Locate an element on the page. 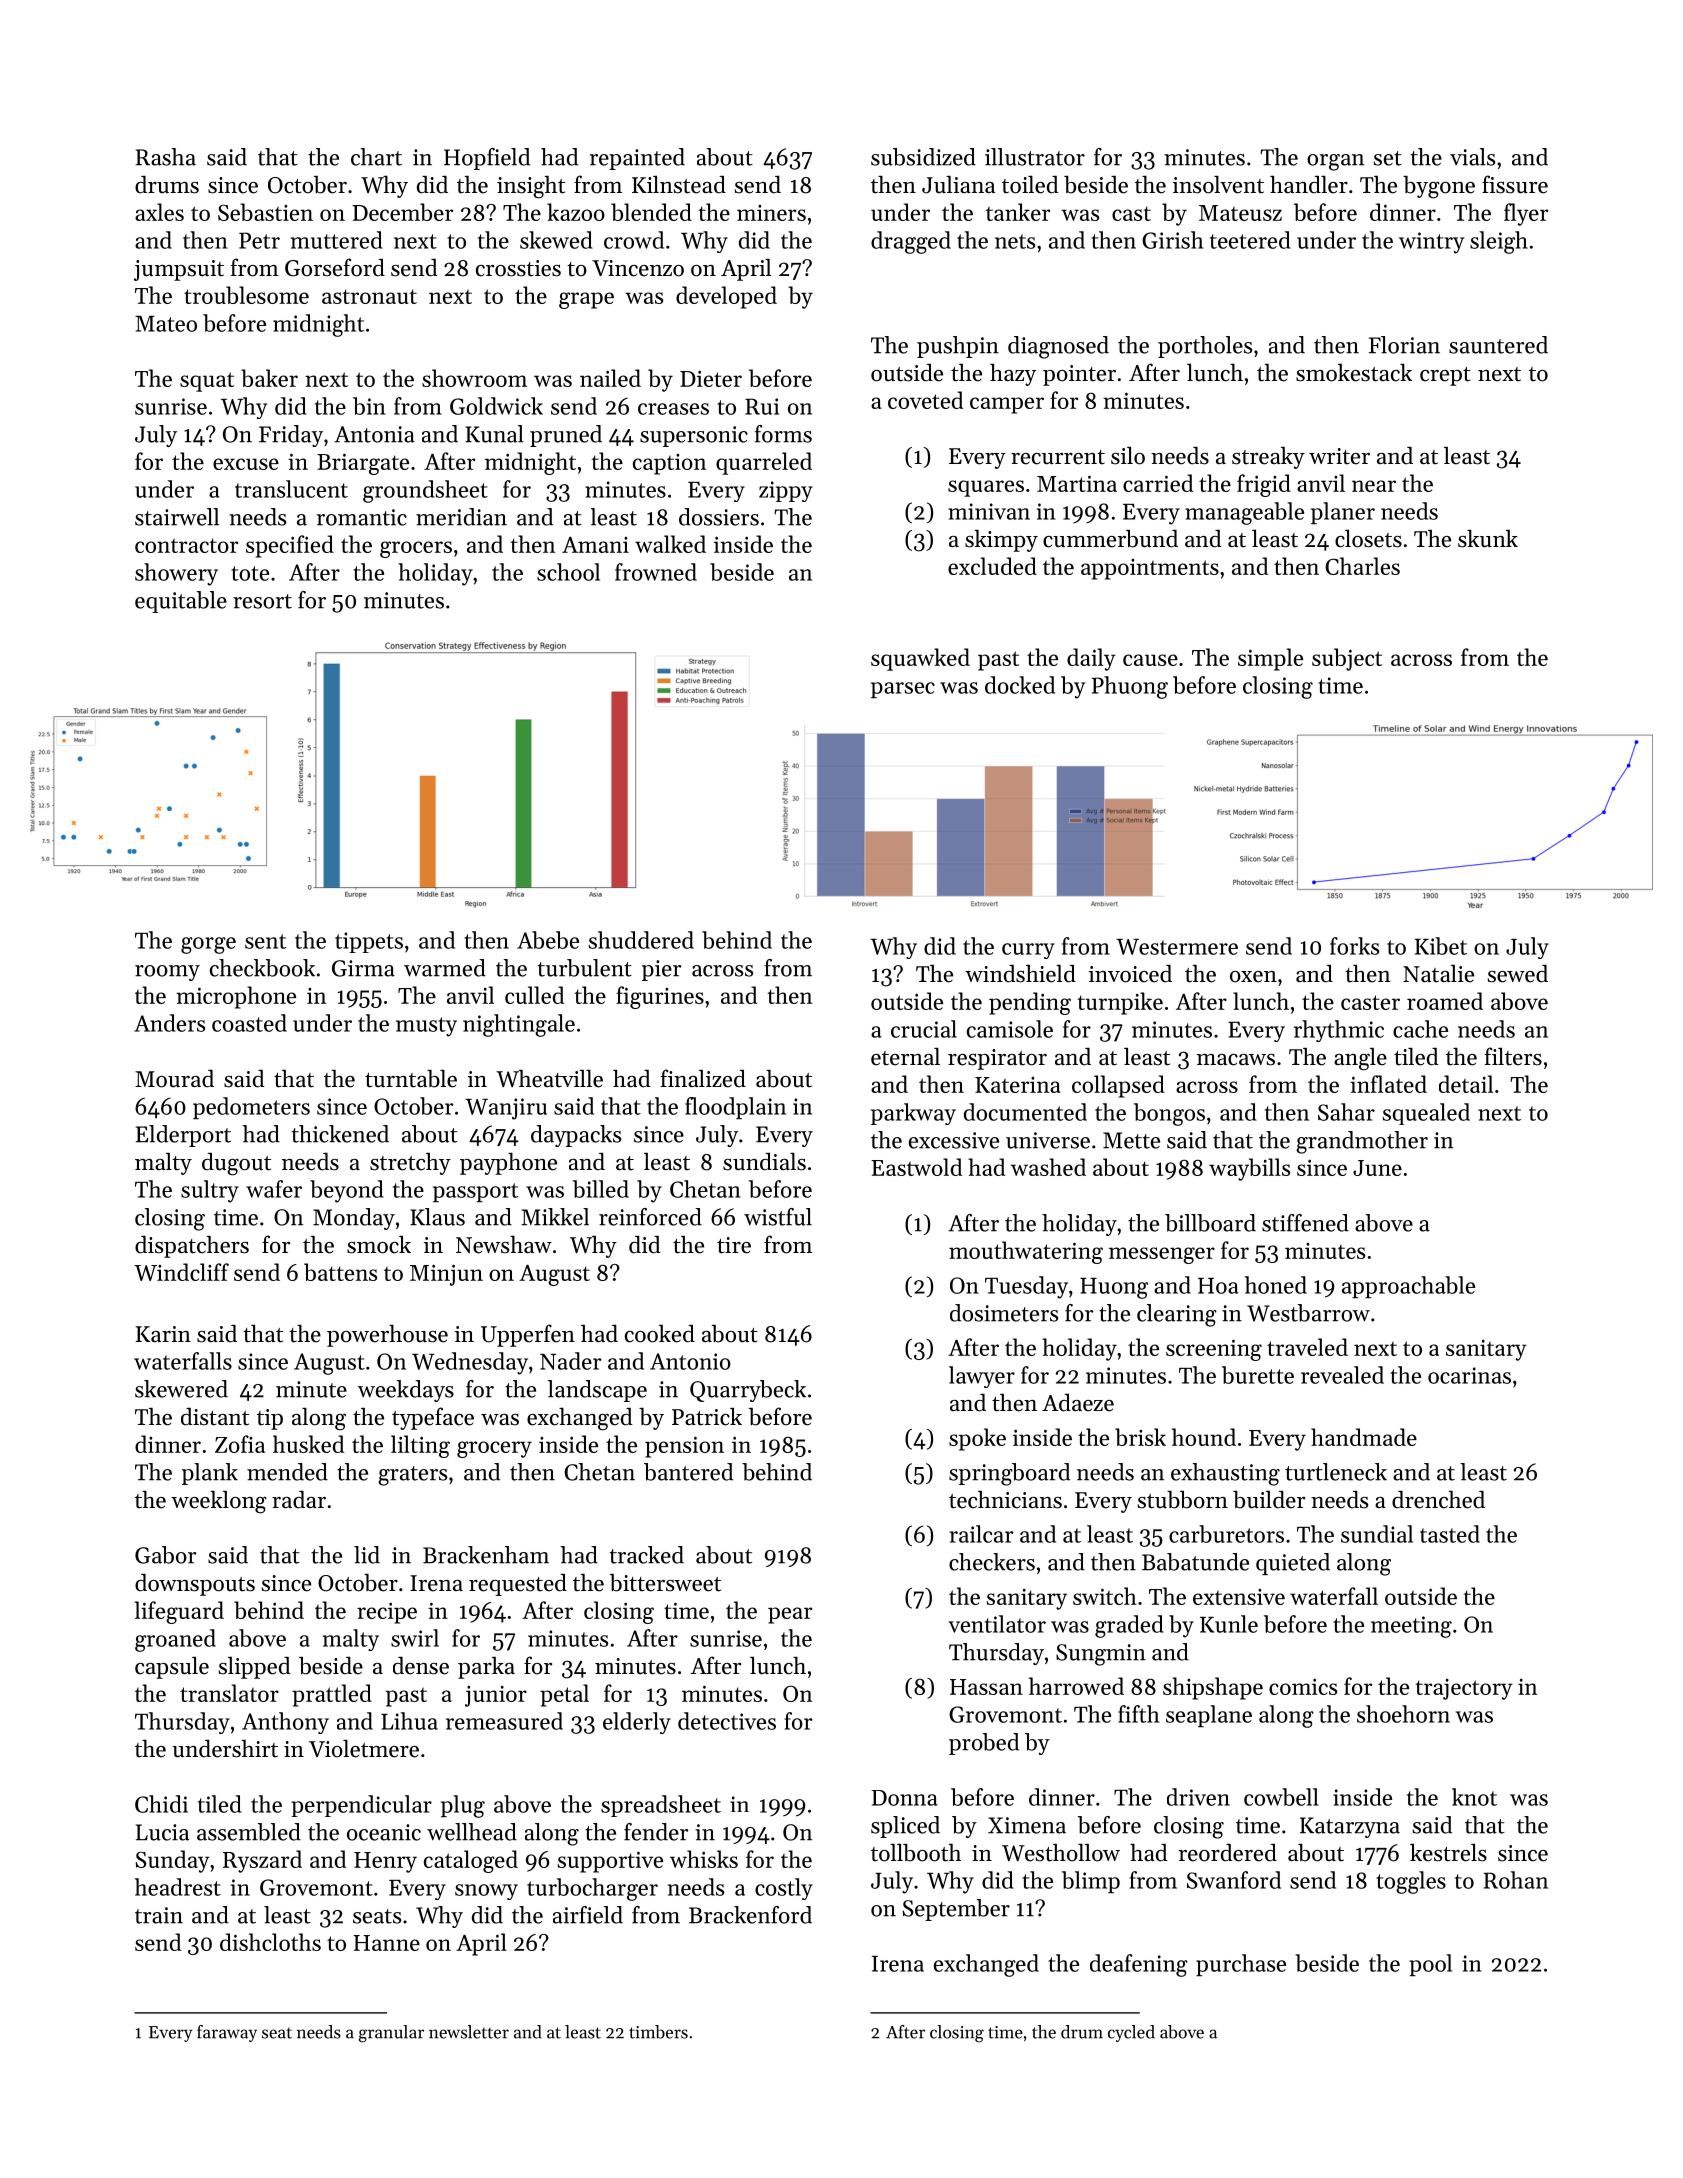 The width and height of the image is (1683, 2178). vials is located at coordinates (1472, 157).
